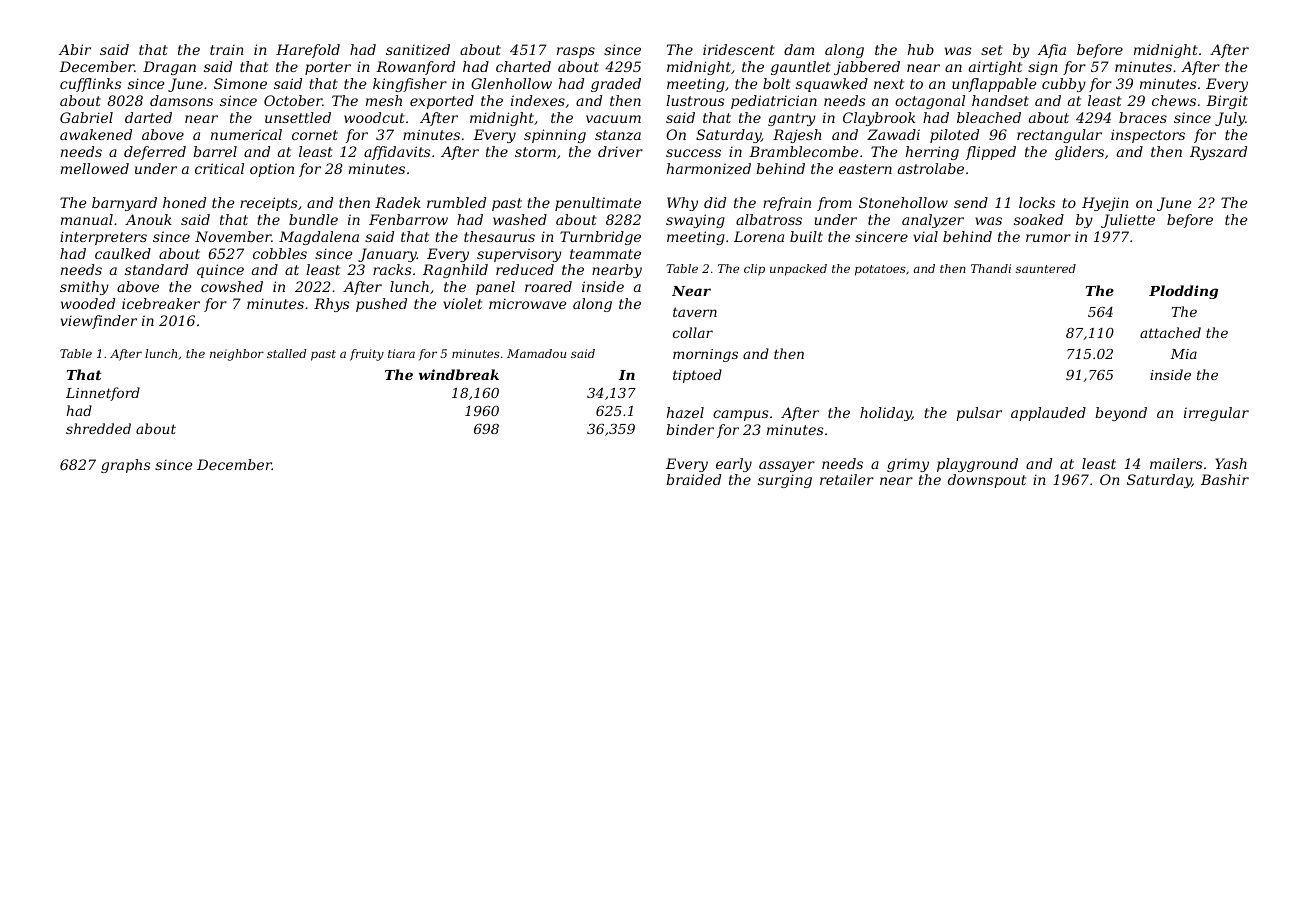  What do you see at coordinates (576, 52) in the image?
I see `rasps` at bounding box center [576, 52].
